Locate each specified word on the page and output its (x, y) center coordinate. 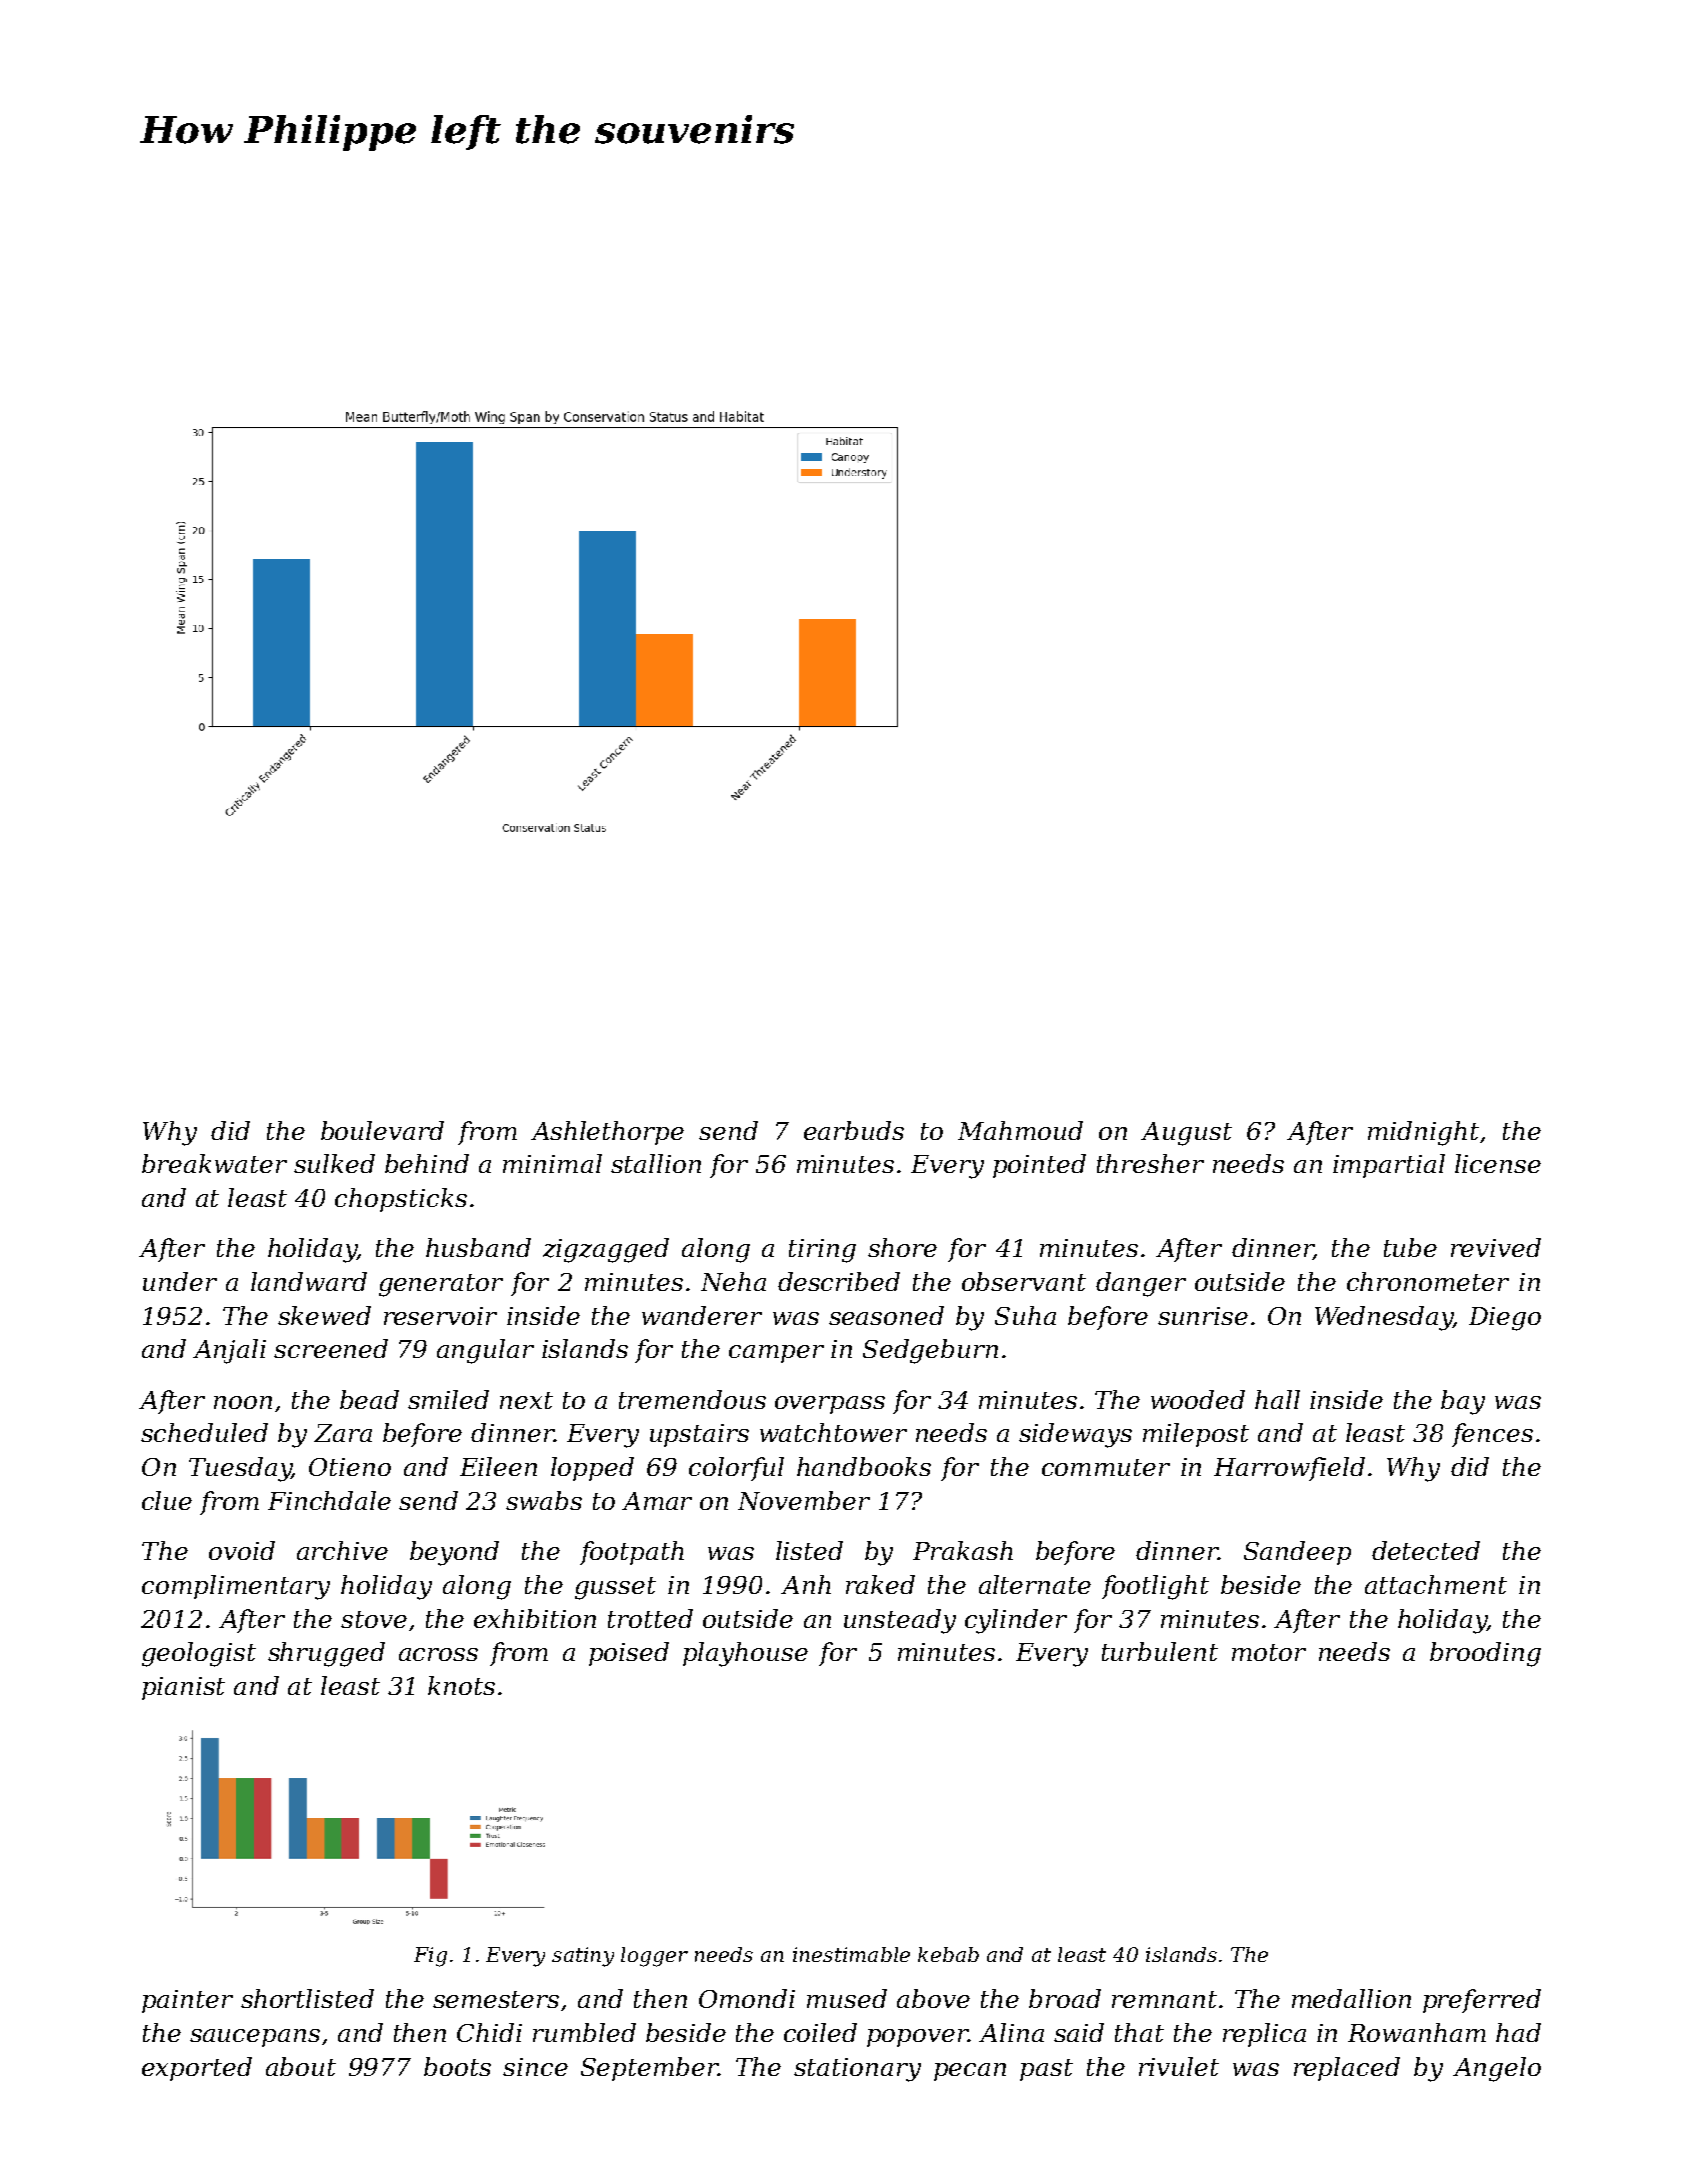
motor (1269, 1652)
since (535, 2067)
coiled (820, 2032)
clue (167, 1500)
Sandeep (1297, 1553)
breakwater (214, 1163)
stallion (656, 1163)
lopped (592, 1469)
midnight (1423, 1133)
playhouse (745, 1654)
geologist (199, 1654)
